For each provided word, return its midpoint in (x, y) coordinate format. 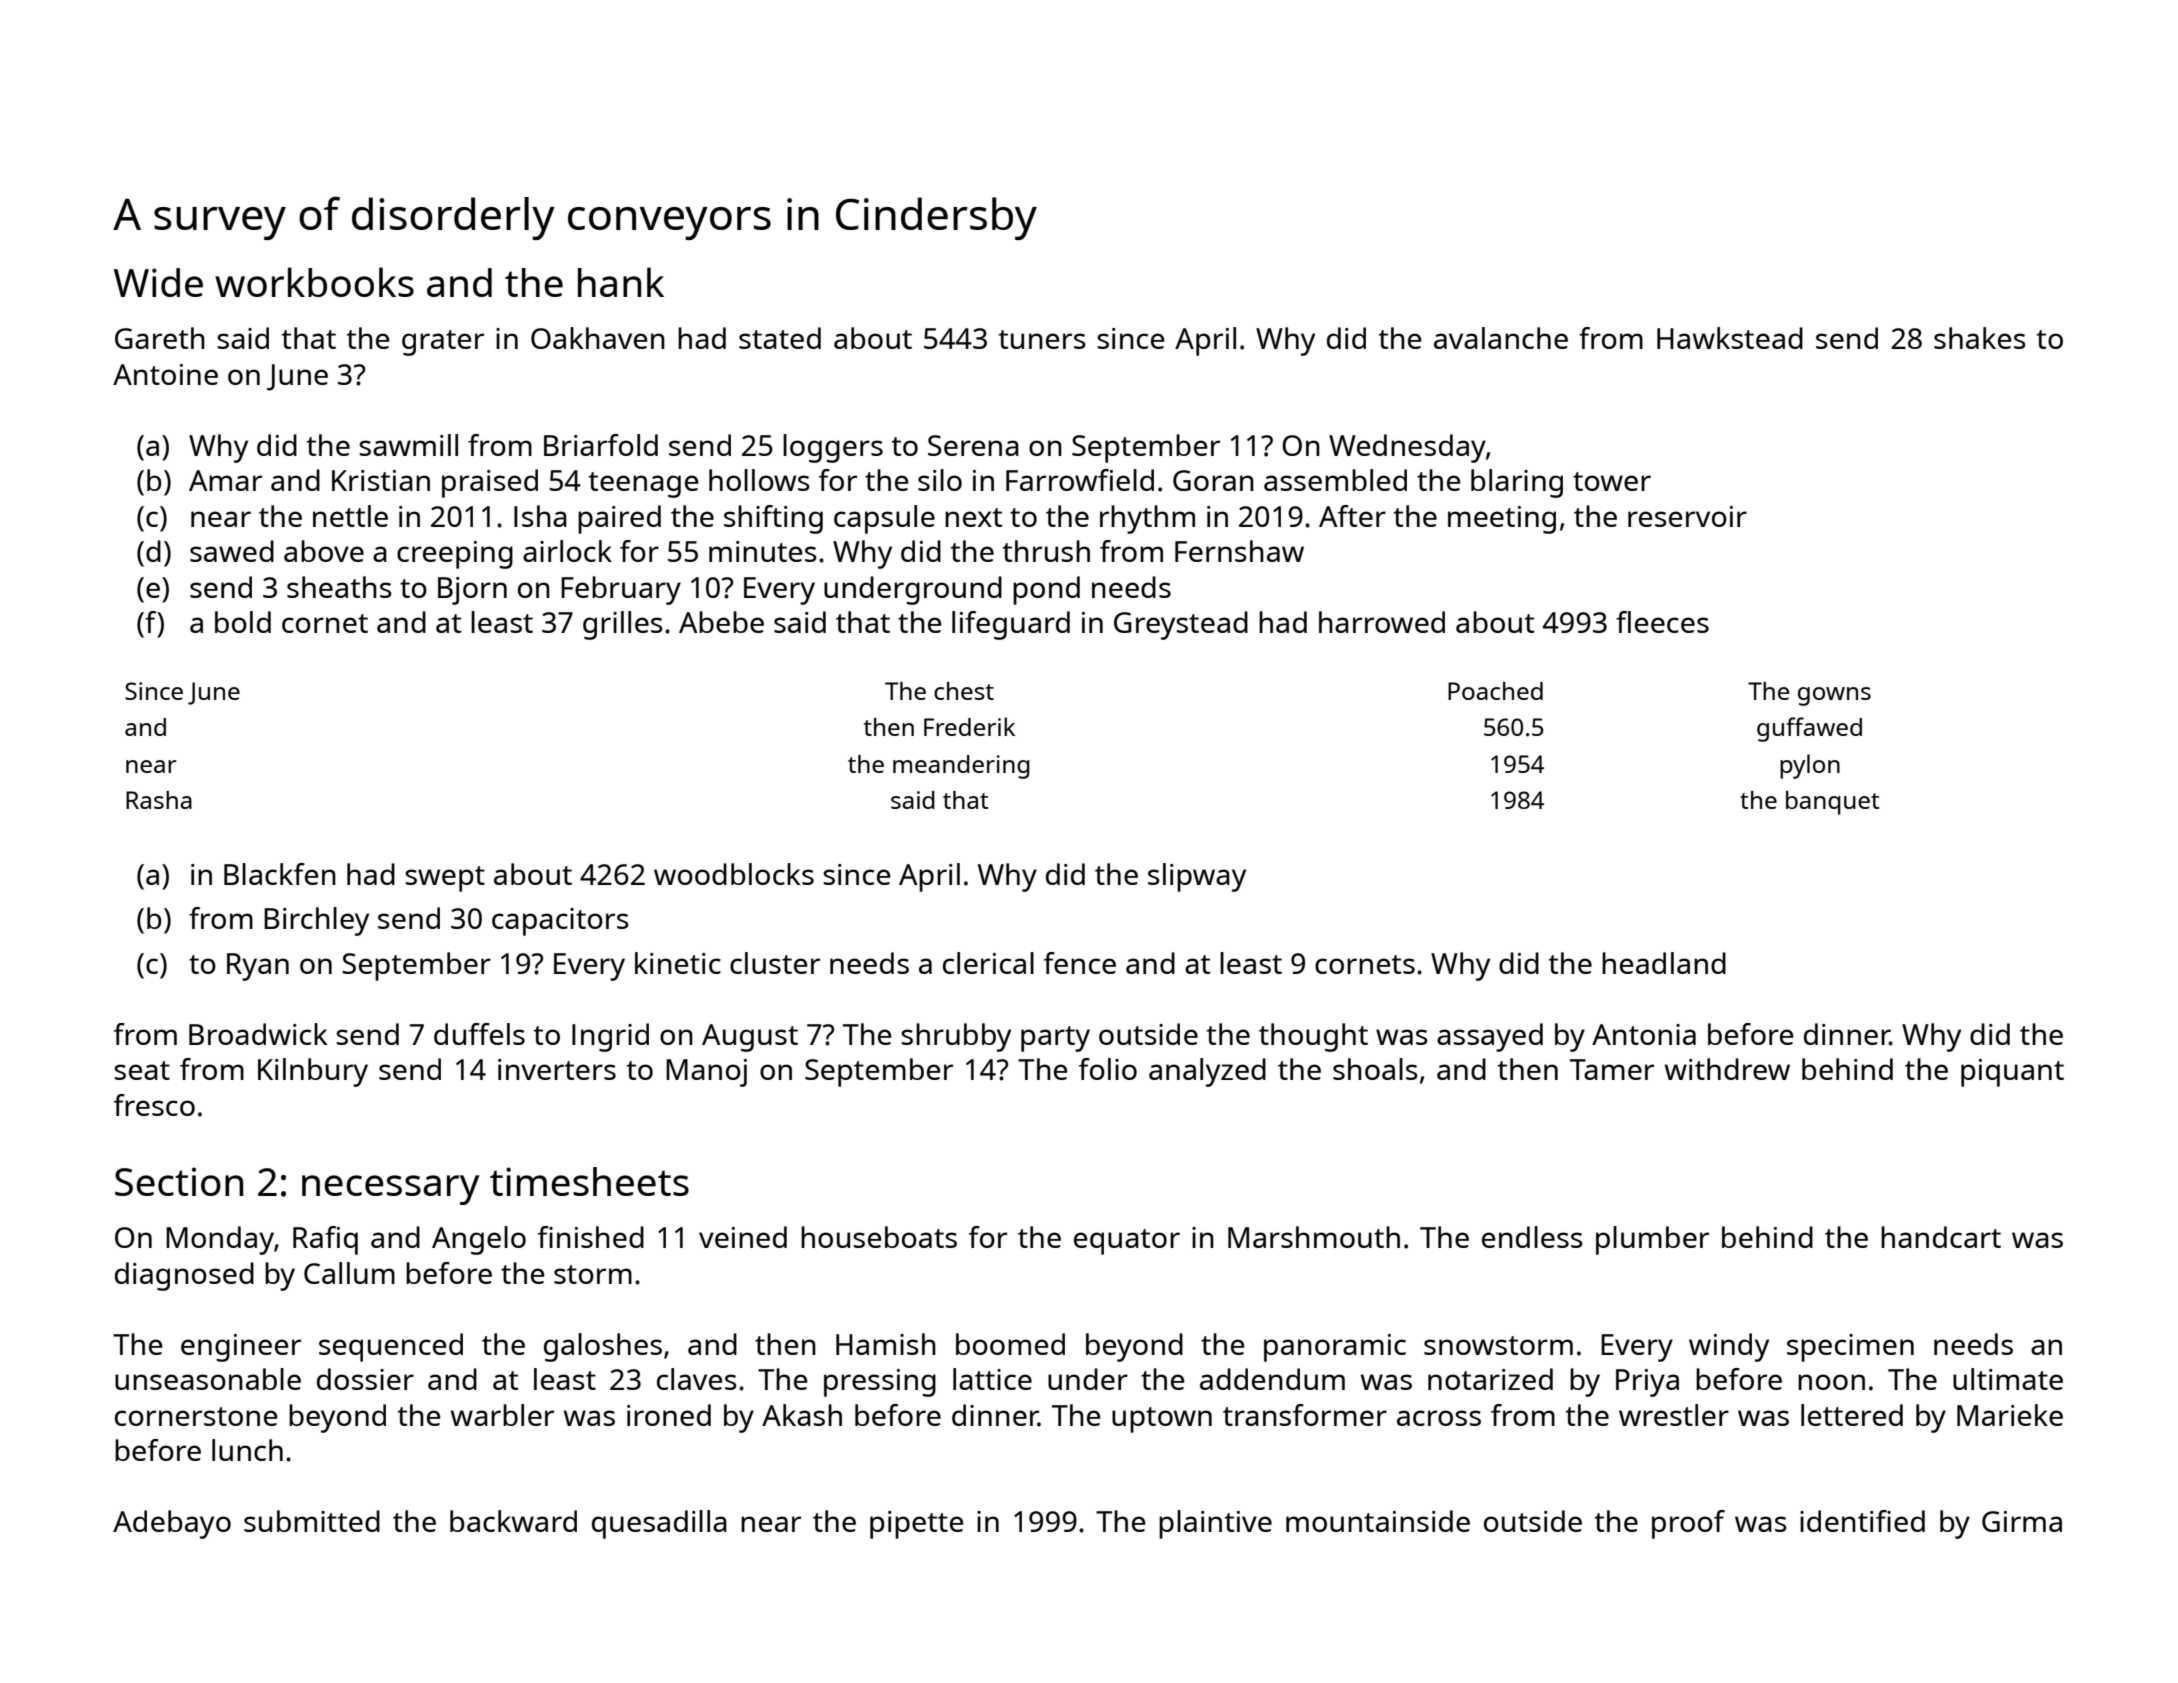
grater (443, 343)
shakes (1980, 338)
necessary (390, 1190)
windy (1729, 1347)
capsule (884, 519)
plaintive (1215, 1524)
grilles (623, 625)
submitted (312, 1521)
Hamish (886, 1344)
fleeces (1662, 622)
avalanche (1501, 338)
